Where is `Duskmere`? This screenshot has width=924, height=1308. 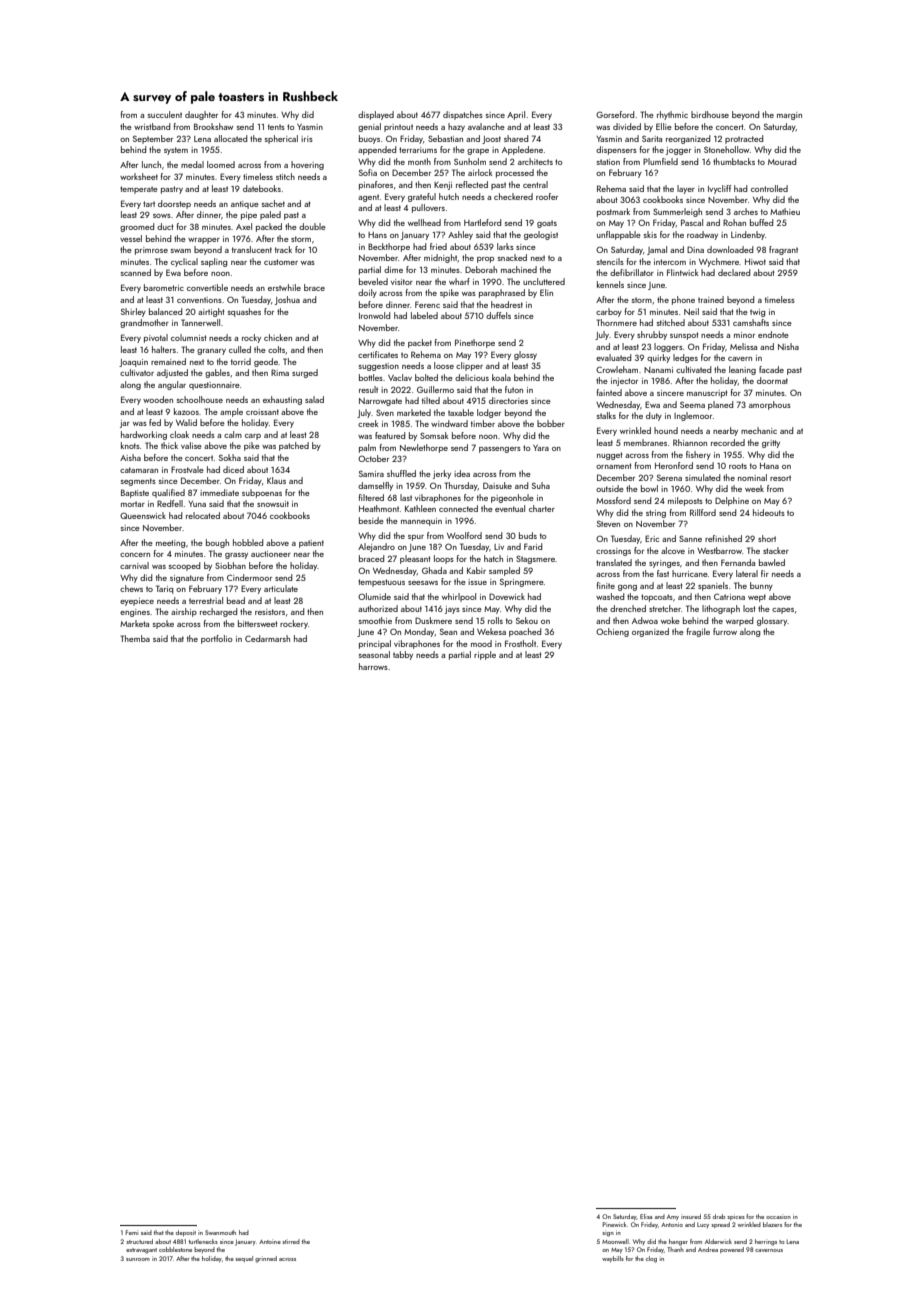 Duskmere is located at coordinates (433, 620).
